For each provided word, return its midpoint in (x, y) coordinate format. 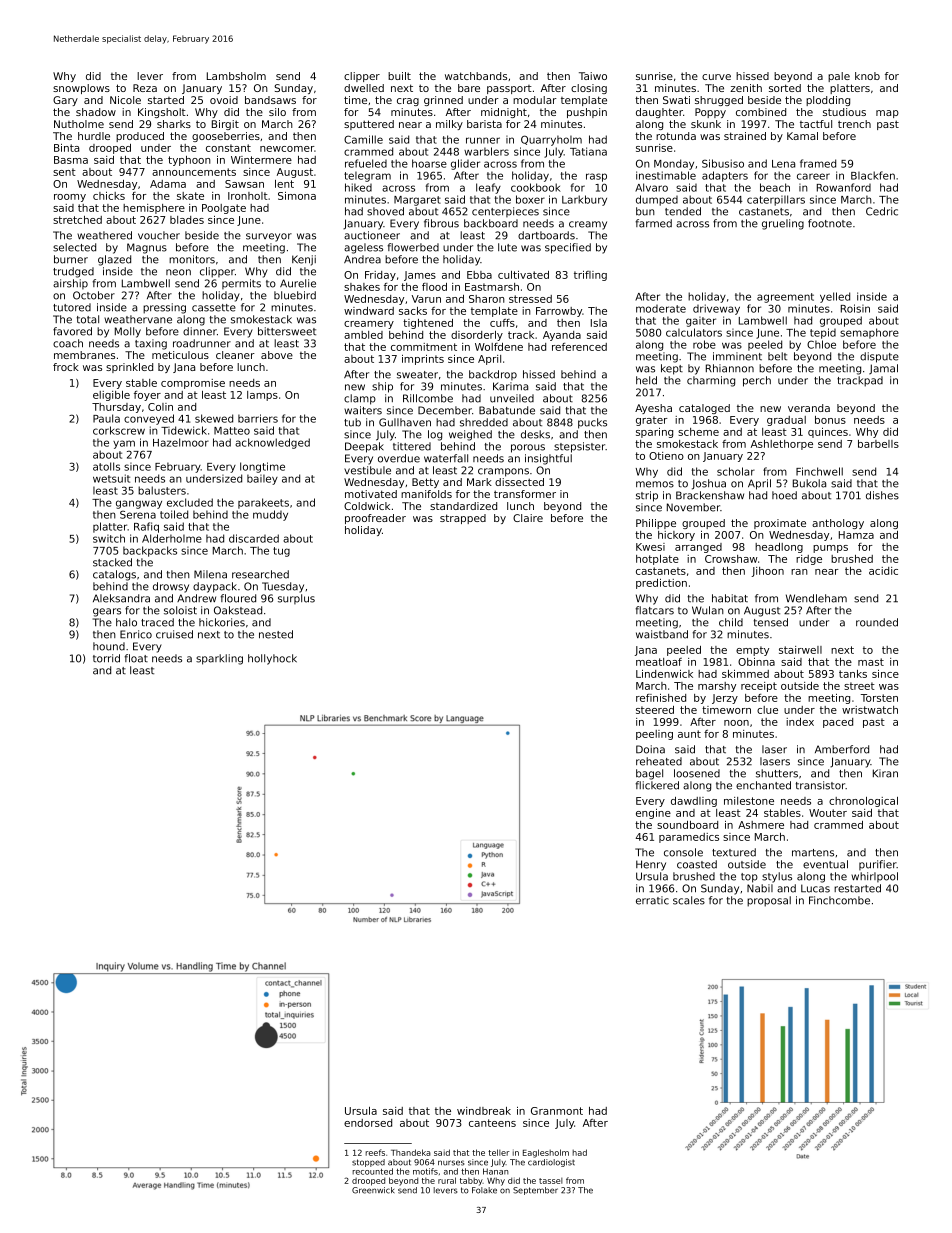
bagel (649, 774)
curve (716, 77)
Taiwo (593, 76)
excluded (190, 502)
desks (535, 434)
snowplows (81, 89)
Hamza (856, 535)
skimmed (745, 674)
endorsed (368, 1123)
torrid (106, 658)
